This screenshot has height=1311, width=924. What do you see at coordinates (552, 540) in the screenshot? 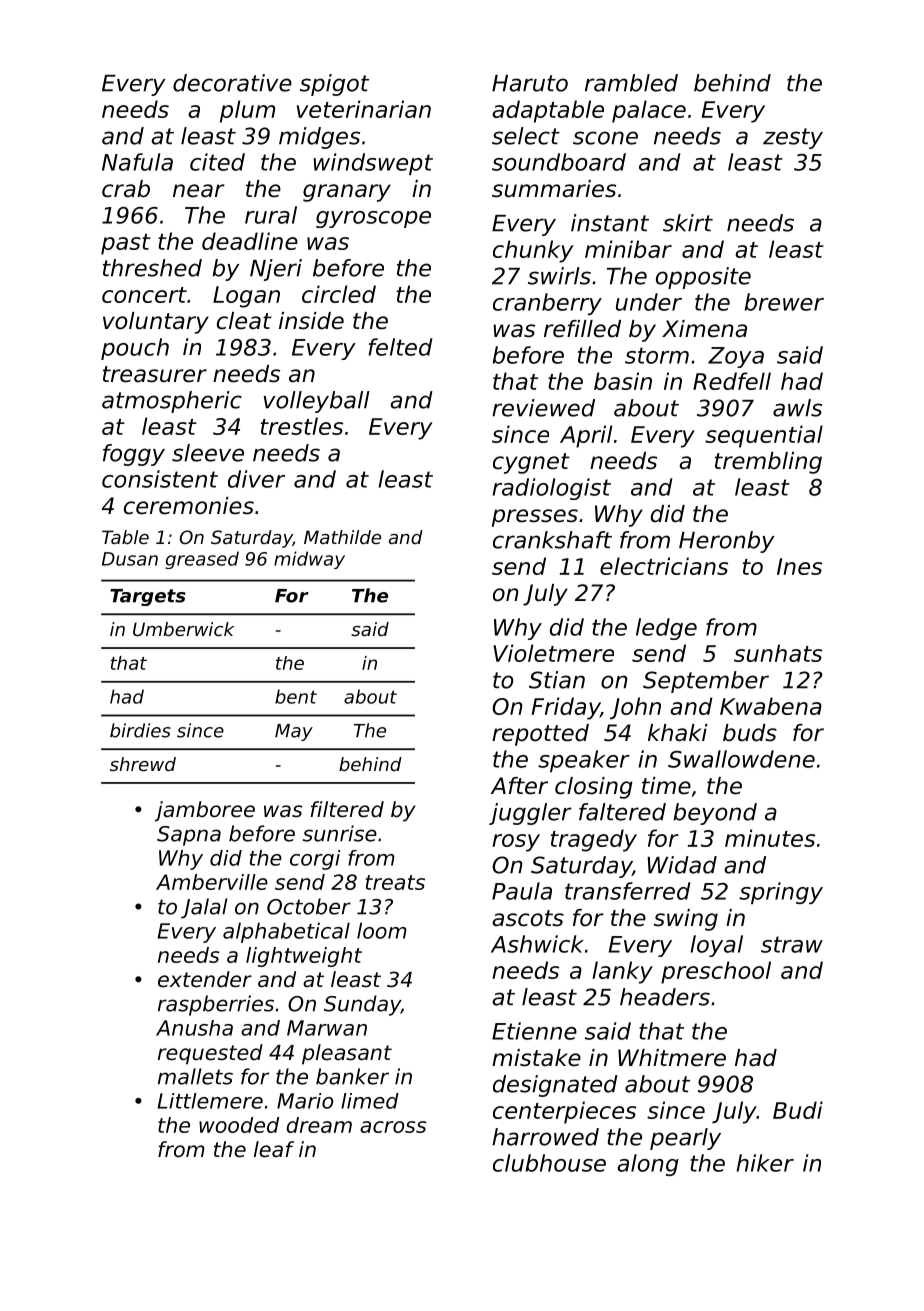
I see `crankshaft` at bounding box center [552, 540].
